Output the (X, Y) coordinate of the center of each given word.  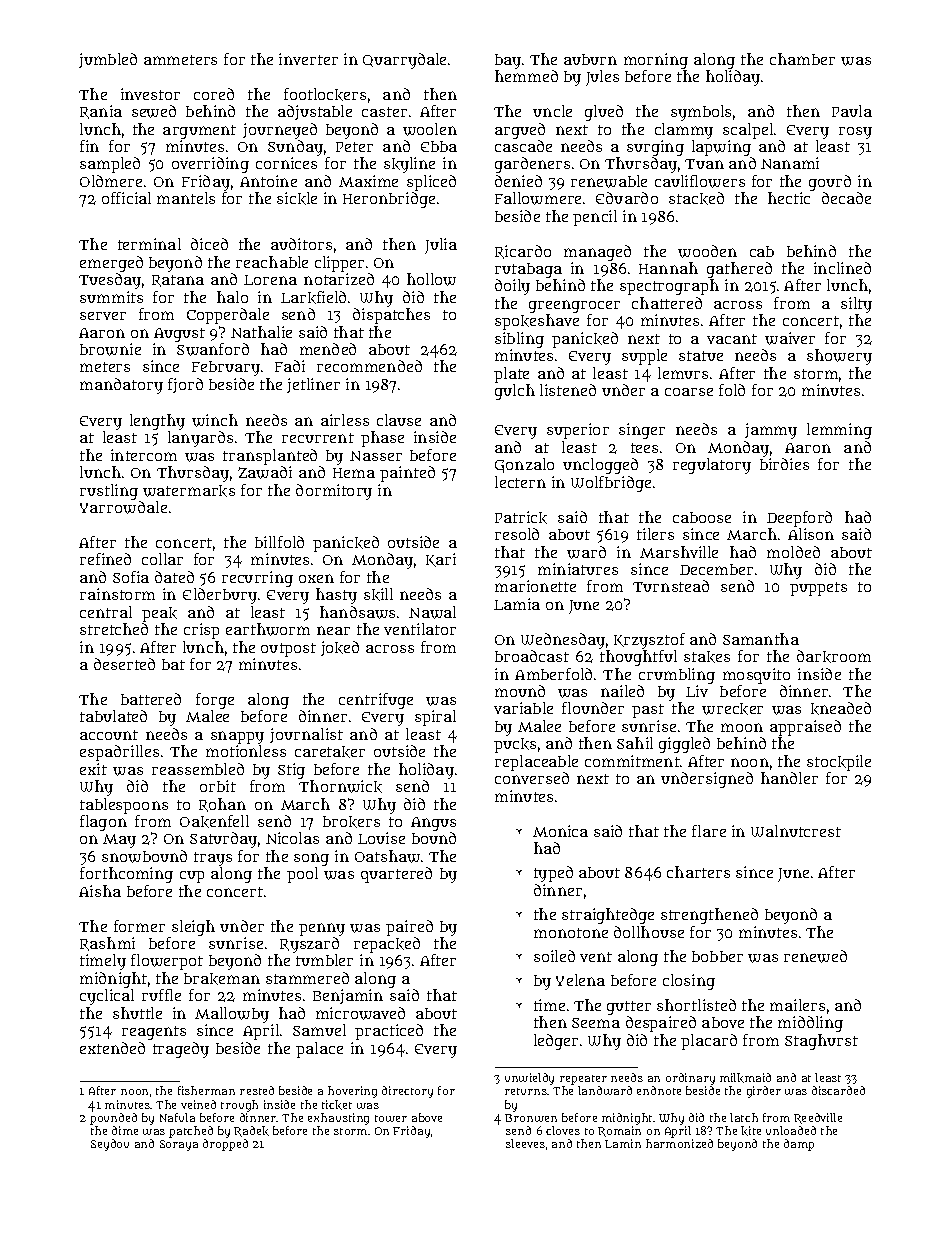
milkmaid (745, 1078)
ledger (556, 1042)
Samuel (319, 1030)
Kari (441, 560)
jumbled (108, 60)
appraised (805, 728)
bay (508, 61)
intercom (144, 455)
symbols (701, 113)
